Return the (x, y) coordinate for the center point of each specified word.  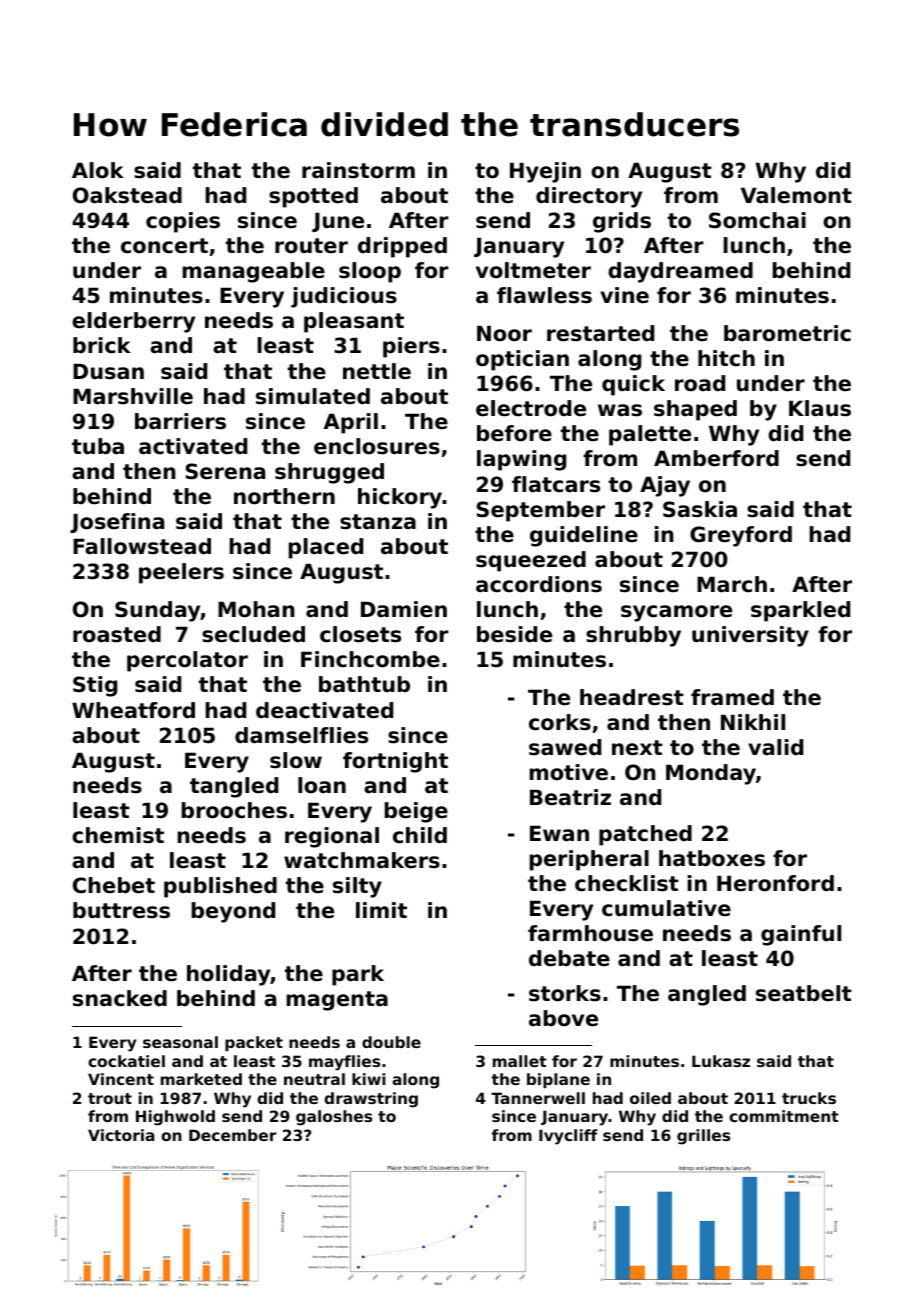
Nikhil (753, 722)
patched (645, 835)
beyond (233, 912)
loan (322, 785)
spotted (313, 197)
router (311, 246)
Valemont (796, 195)
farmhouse (590, 933)
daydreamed (680, 272)
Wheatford (133, 710)
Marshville (133, 396)
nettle (377, 371)
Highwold (175, 1118)
